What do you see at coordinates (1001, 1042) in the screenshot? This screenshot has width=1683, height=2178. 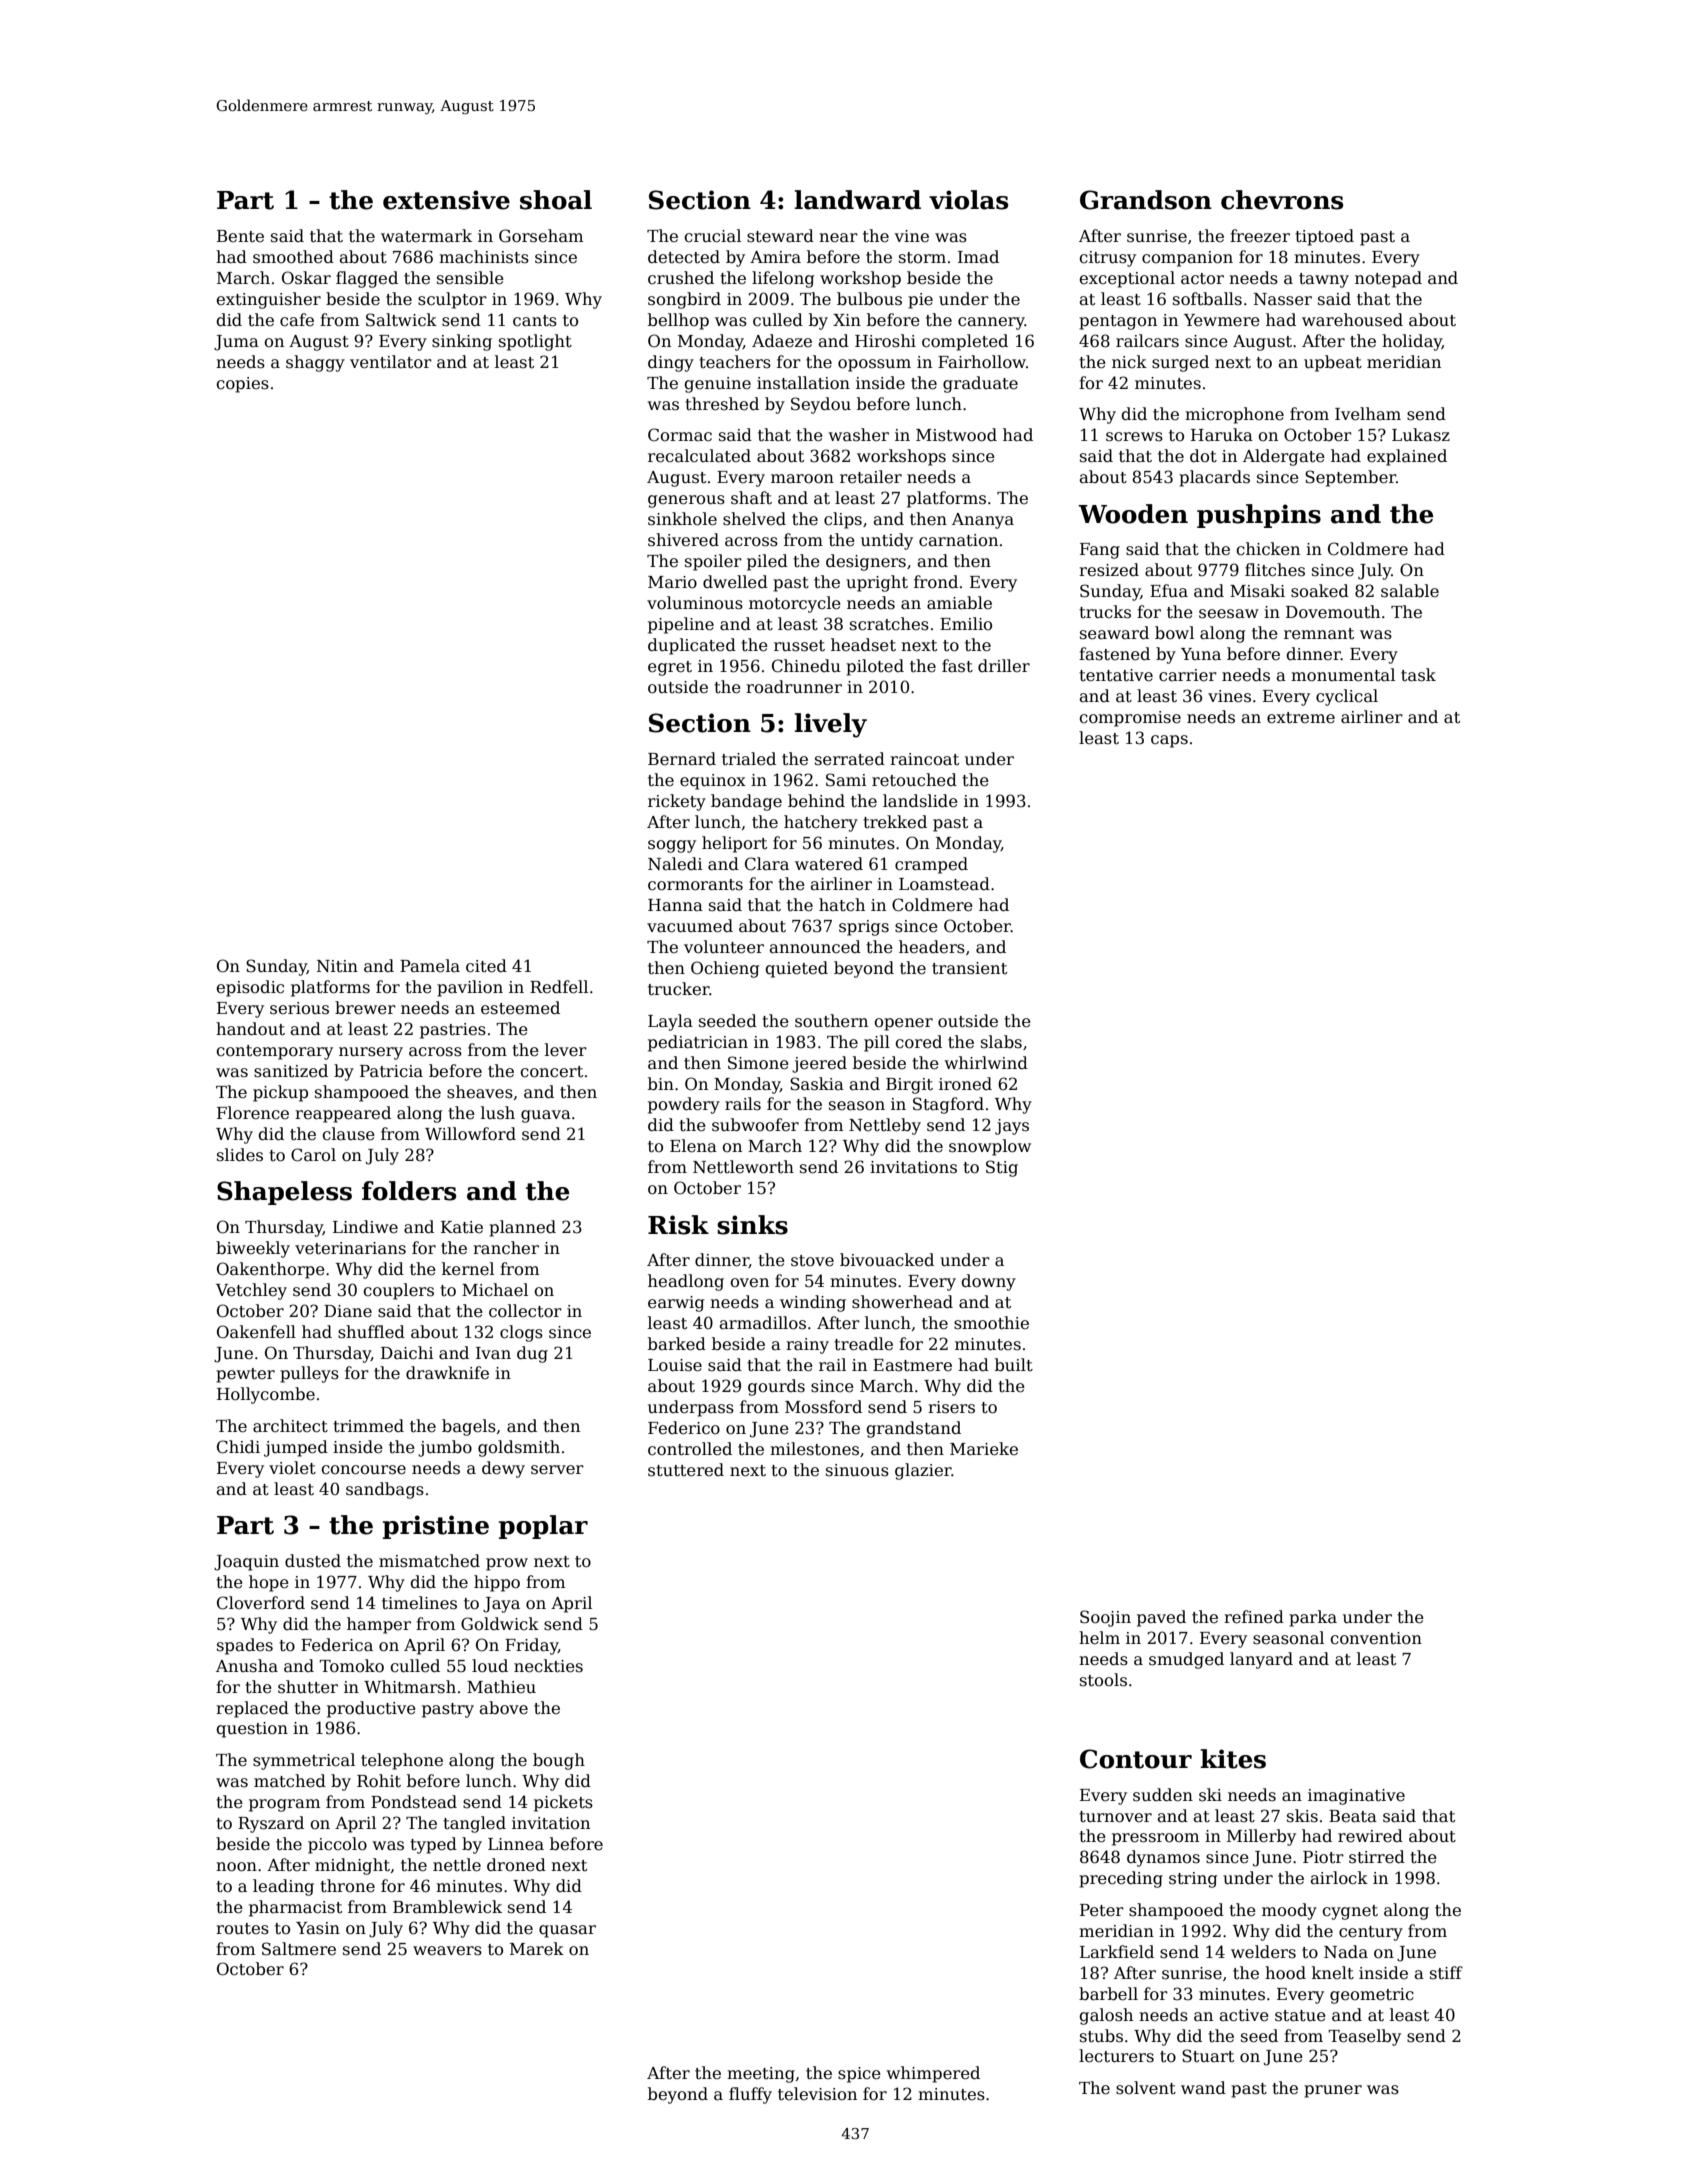 I see `slabs` at bounding box center [1001, 1042].
